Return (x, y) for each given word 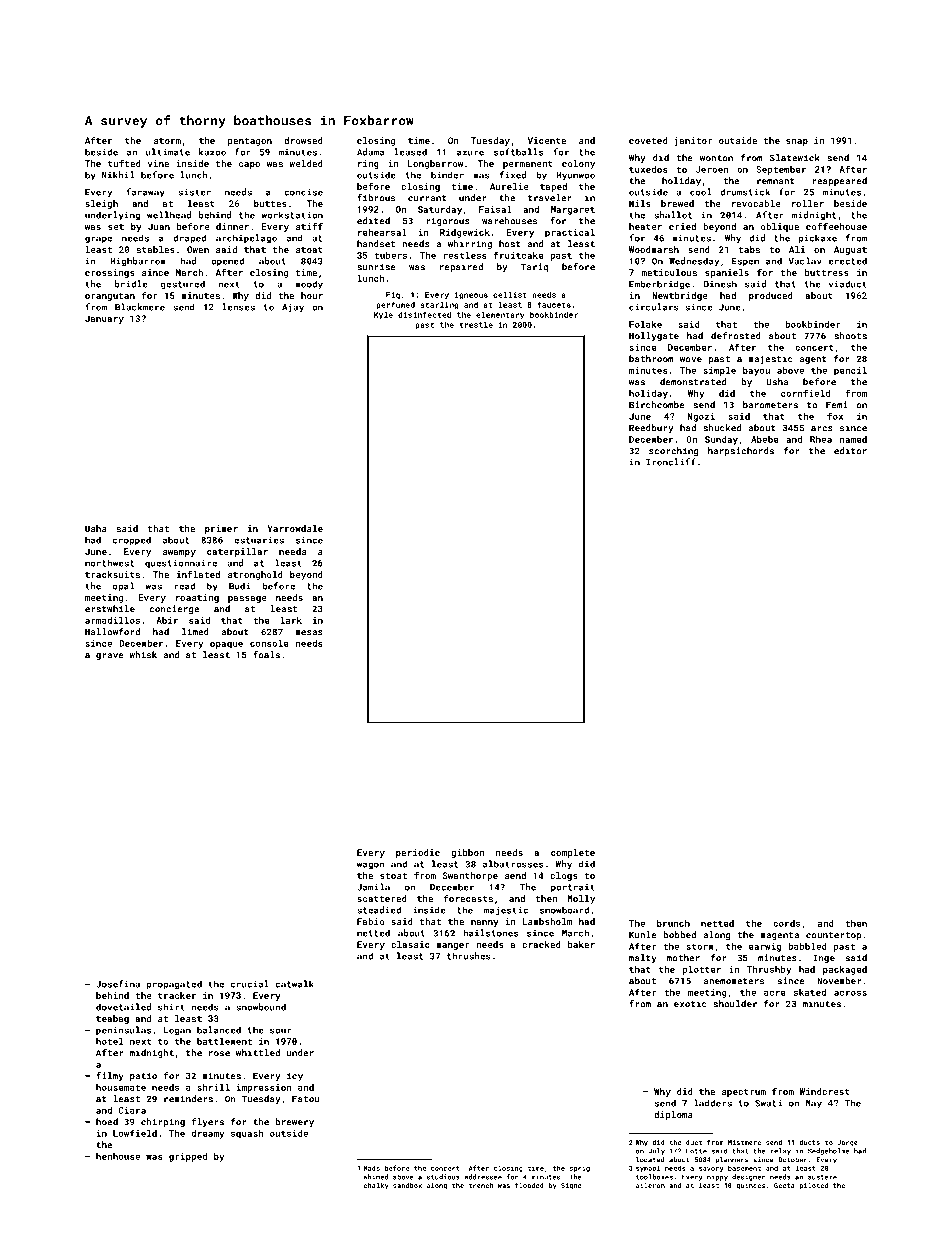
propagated (174, 984)
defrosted (736, 336)
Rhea (821, 439)
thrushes (469, 956)
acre (775, 993)
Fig (393, 296)
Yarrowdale (295, 528)
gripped (188, 1157)
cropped (132, 540)
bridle (131, 284)
